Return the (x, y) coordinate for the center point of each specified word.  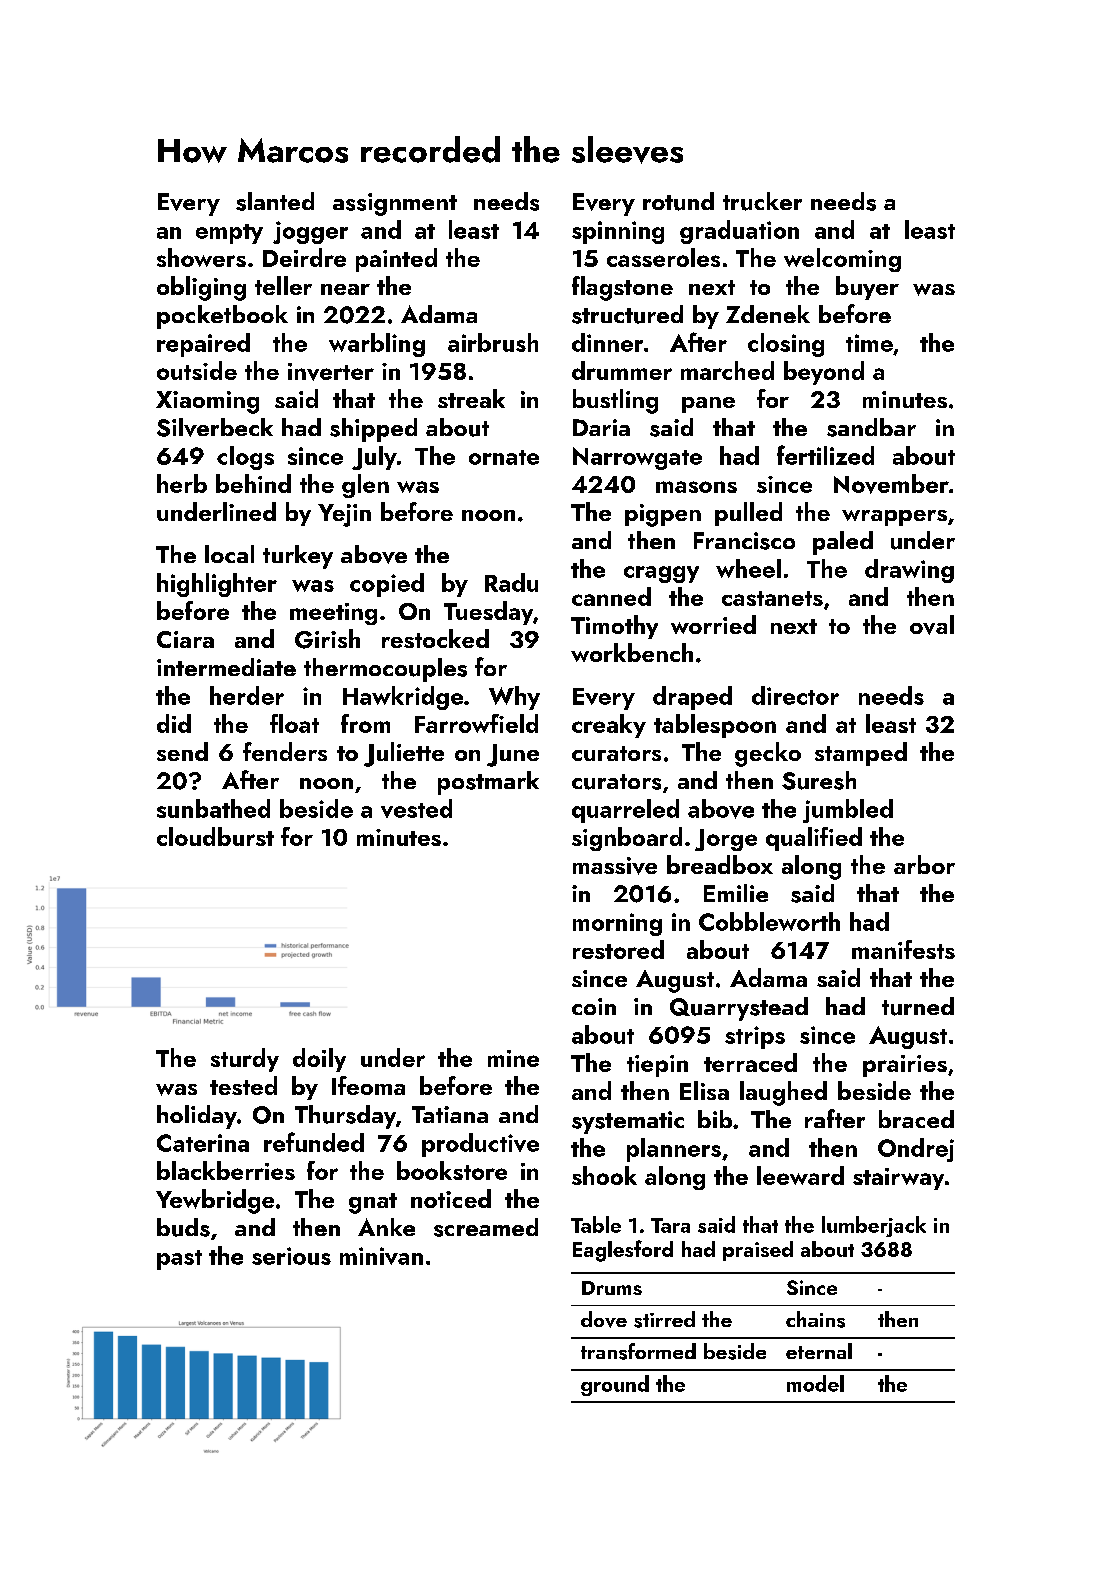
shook (604, 1175)
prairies (905, 1066)
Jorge (726, 840)
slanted (275, 201)
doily (319, 1060)
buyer (867, 288)
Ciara (185, 639)
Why (514, 698)
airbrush (493, 342)
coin (594, 1006)
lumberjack (874, 1226)
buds (183, 1227)
